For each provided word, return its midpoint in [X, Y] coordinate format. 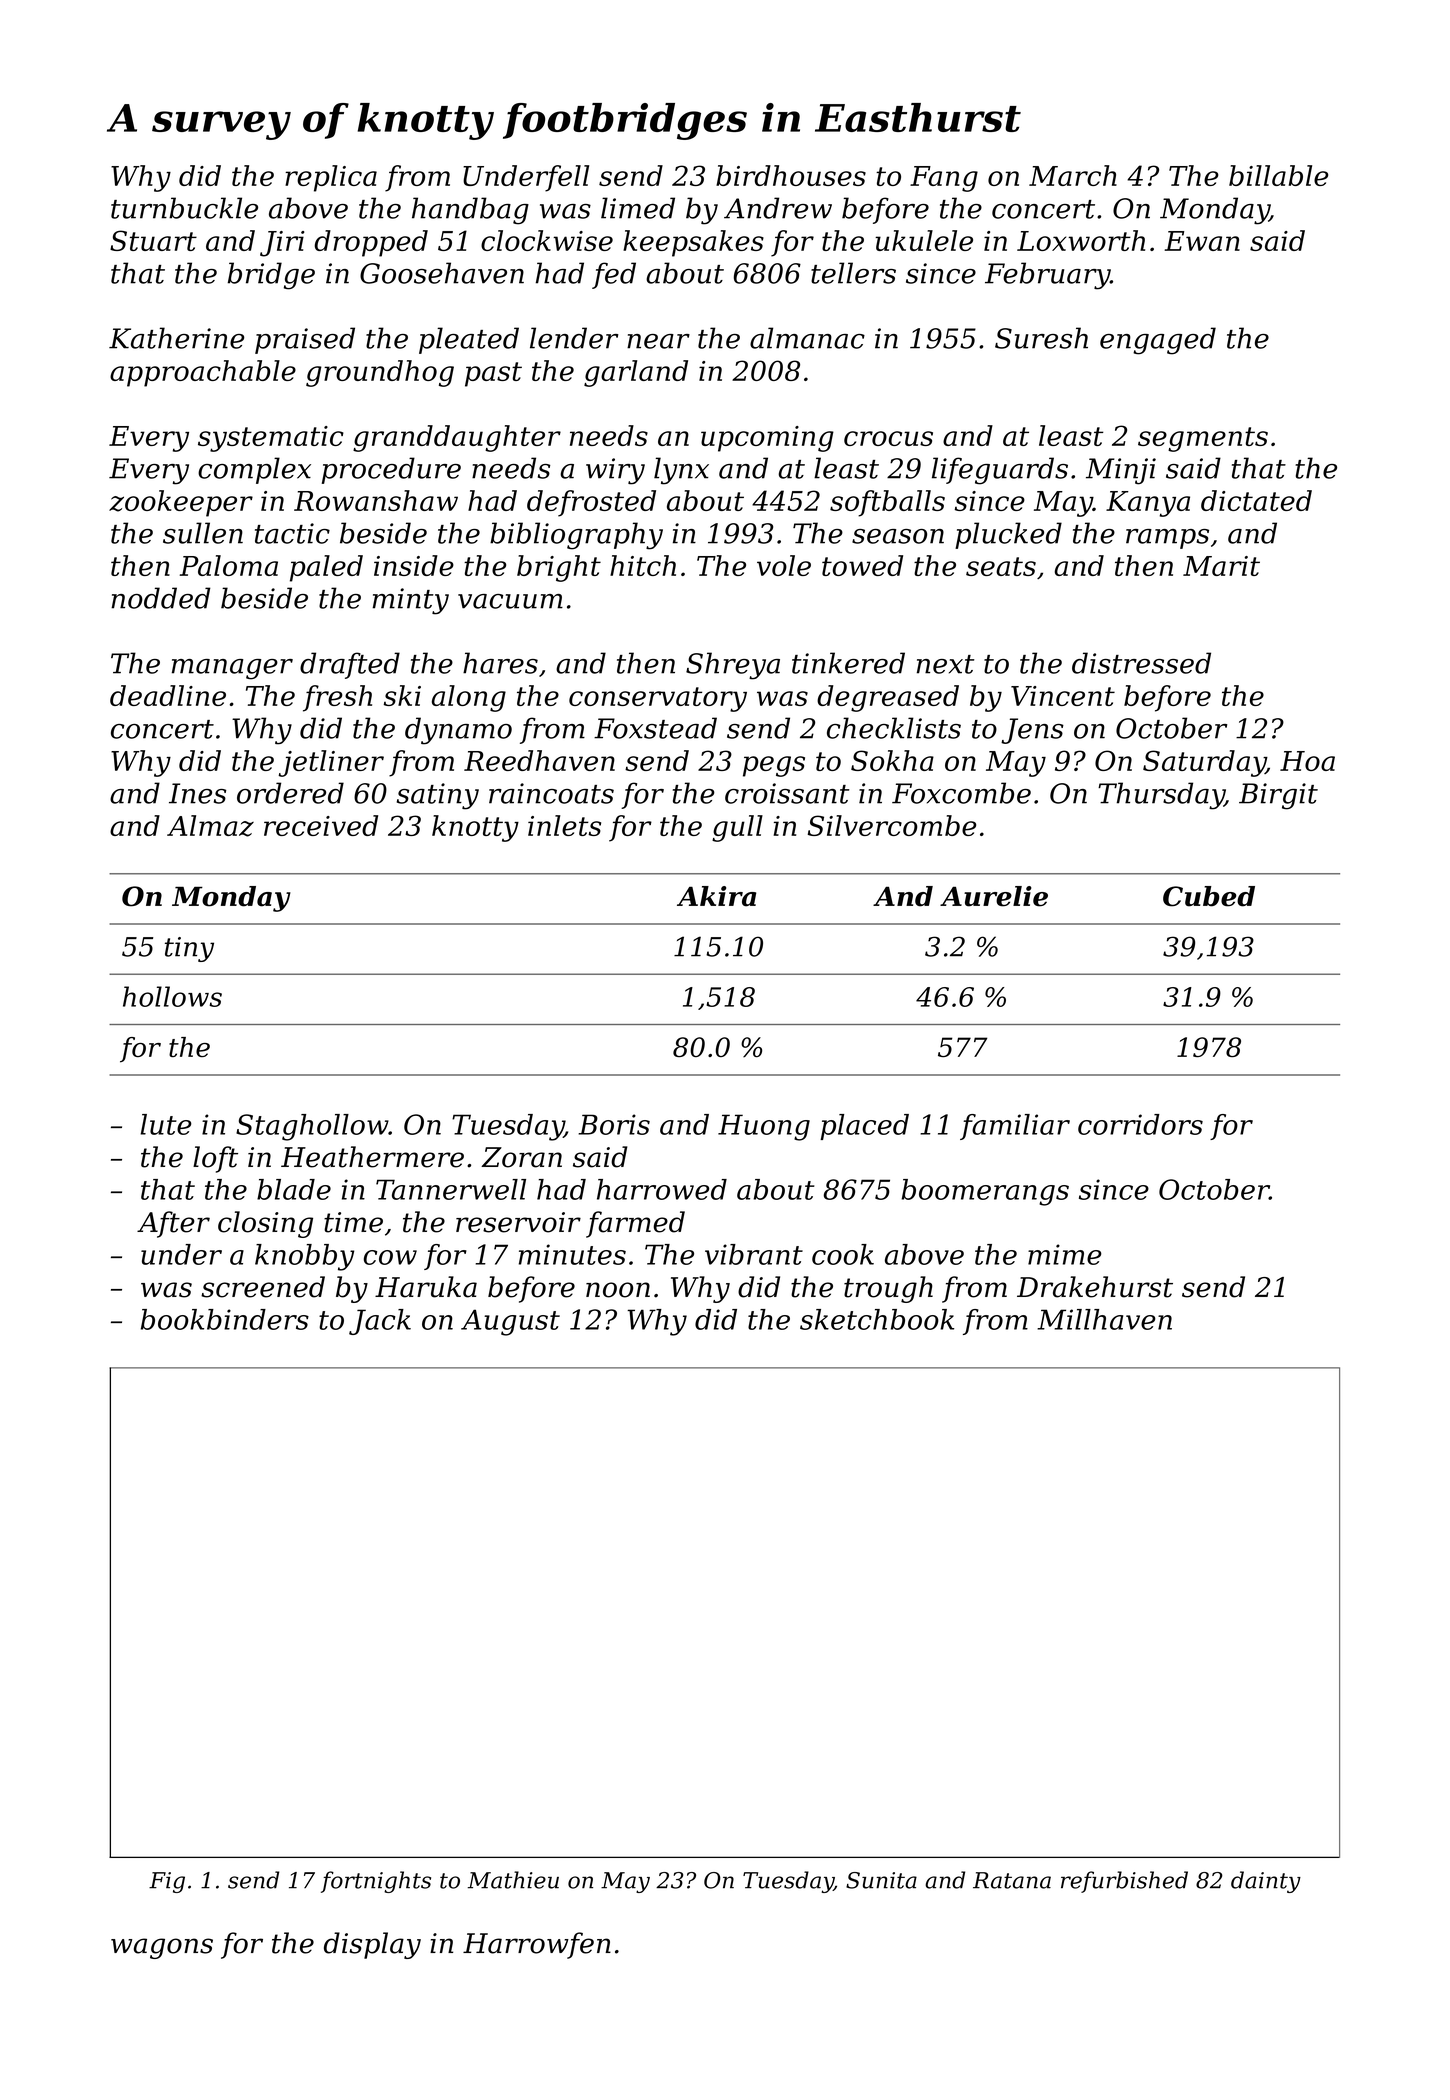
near [658, 341]
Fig [167, 1882]
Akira [716, 896]
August [510, 1322]
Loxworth [1081, 240]
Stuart [153, 240]
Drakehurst [1095, 1287]
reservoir [518, 1222]
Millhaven [1104, 1319]
